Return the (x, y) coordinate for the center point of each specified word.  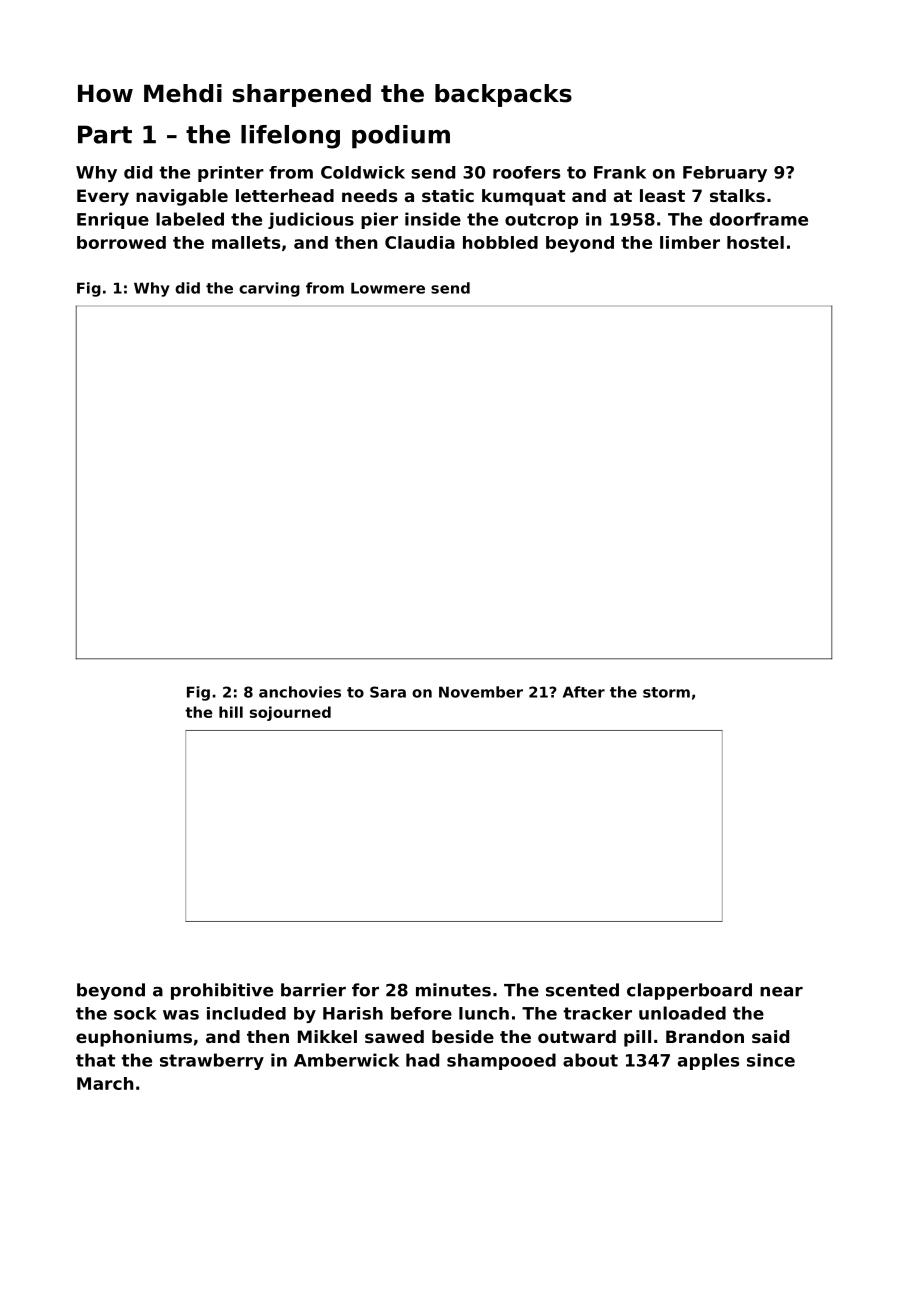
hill (231, 712)
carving (269, 289)
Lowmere (388, 288)
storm (666, 692)
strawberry (212, 1061)
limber (690, 242)
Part (105, 134)
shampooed (501, 1061)
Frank (620, 172)
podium (401, 137)
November (481, 692)
